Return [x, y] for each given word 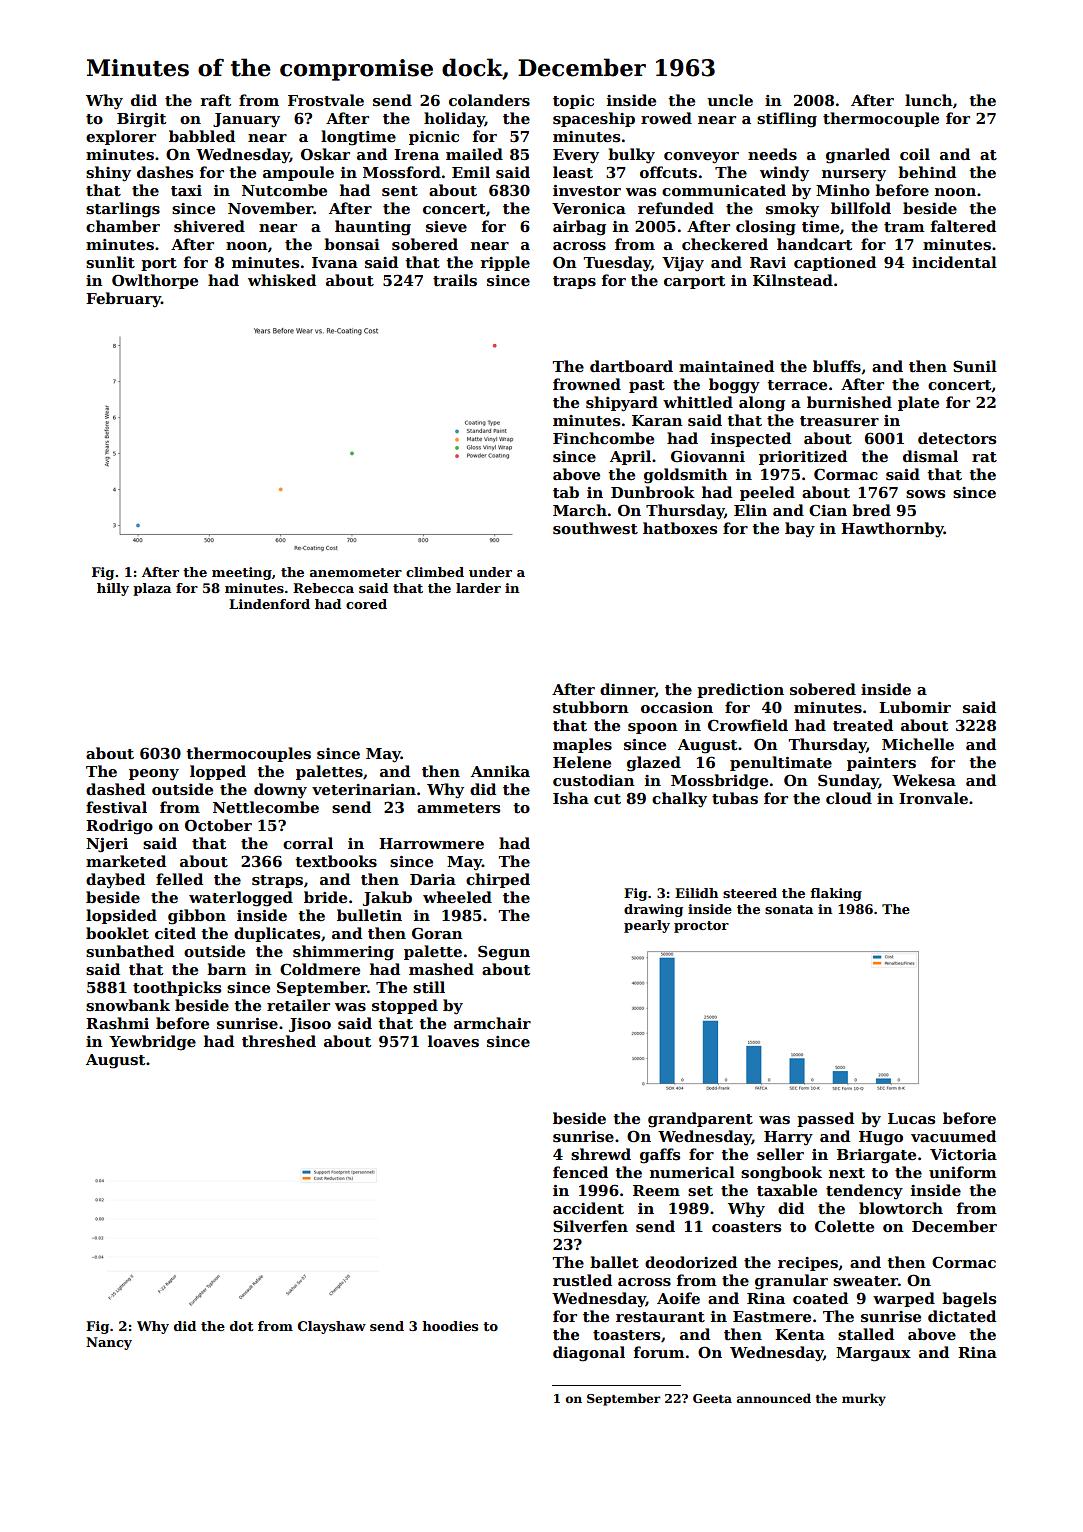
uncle [730, 100]
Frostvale [326, 100]
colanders [489, 100]
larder [478, 588]
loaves [453, 1041]
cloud [849, 798]
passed [825, 1119]
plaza [152, 589]
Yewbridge [152, 1043]
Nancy [109, 1343]
